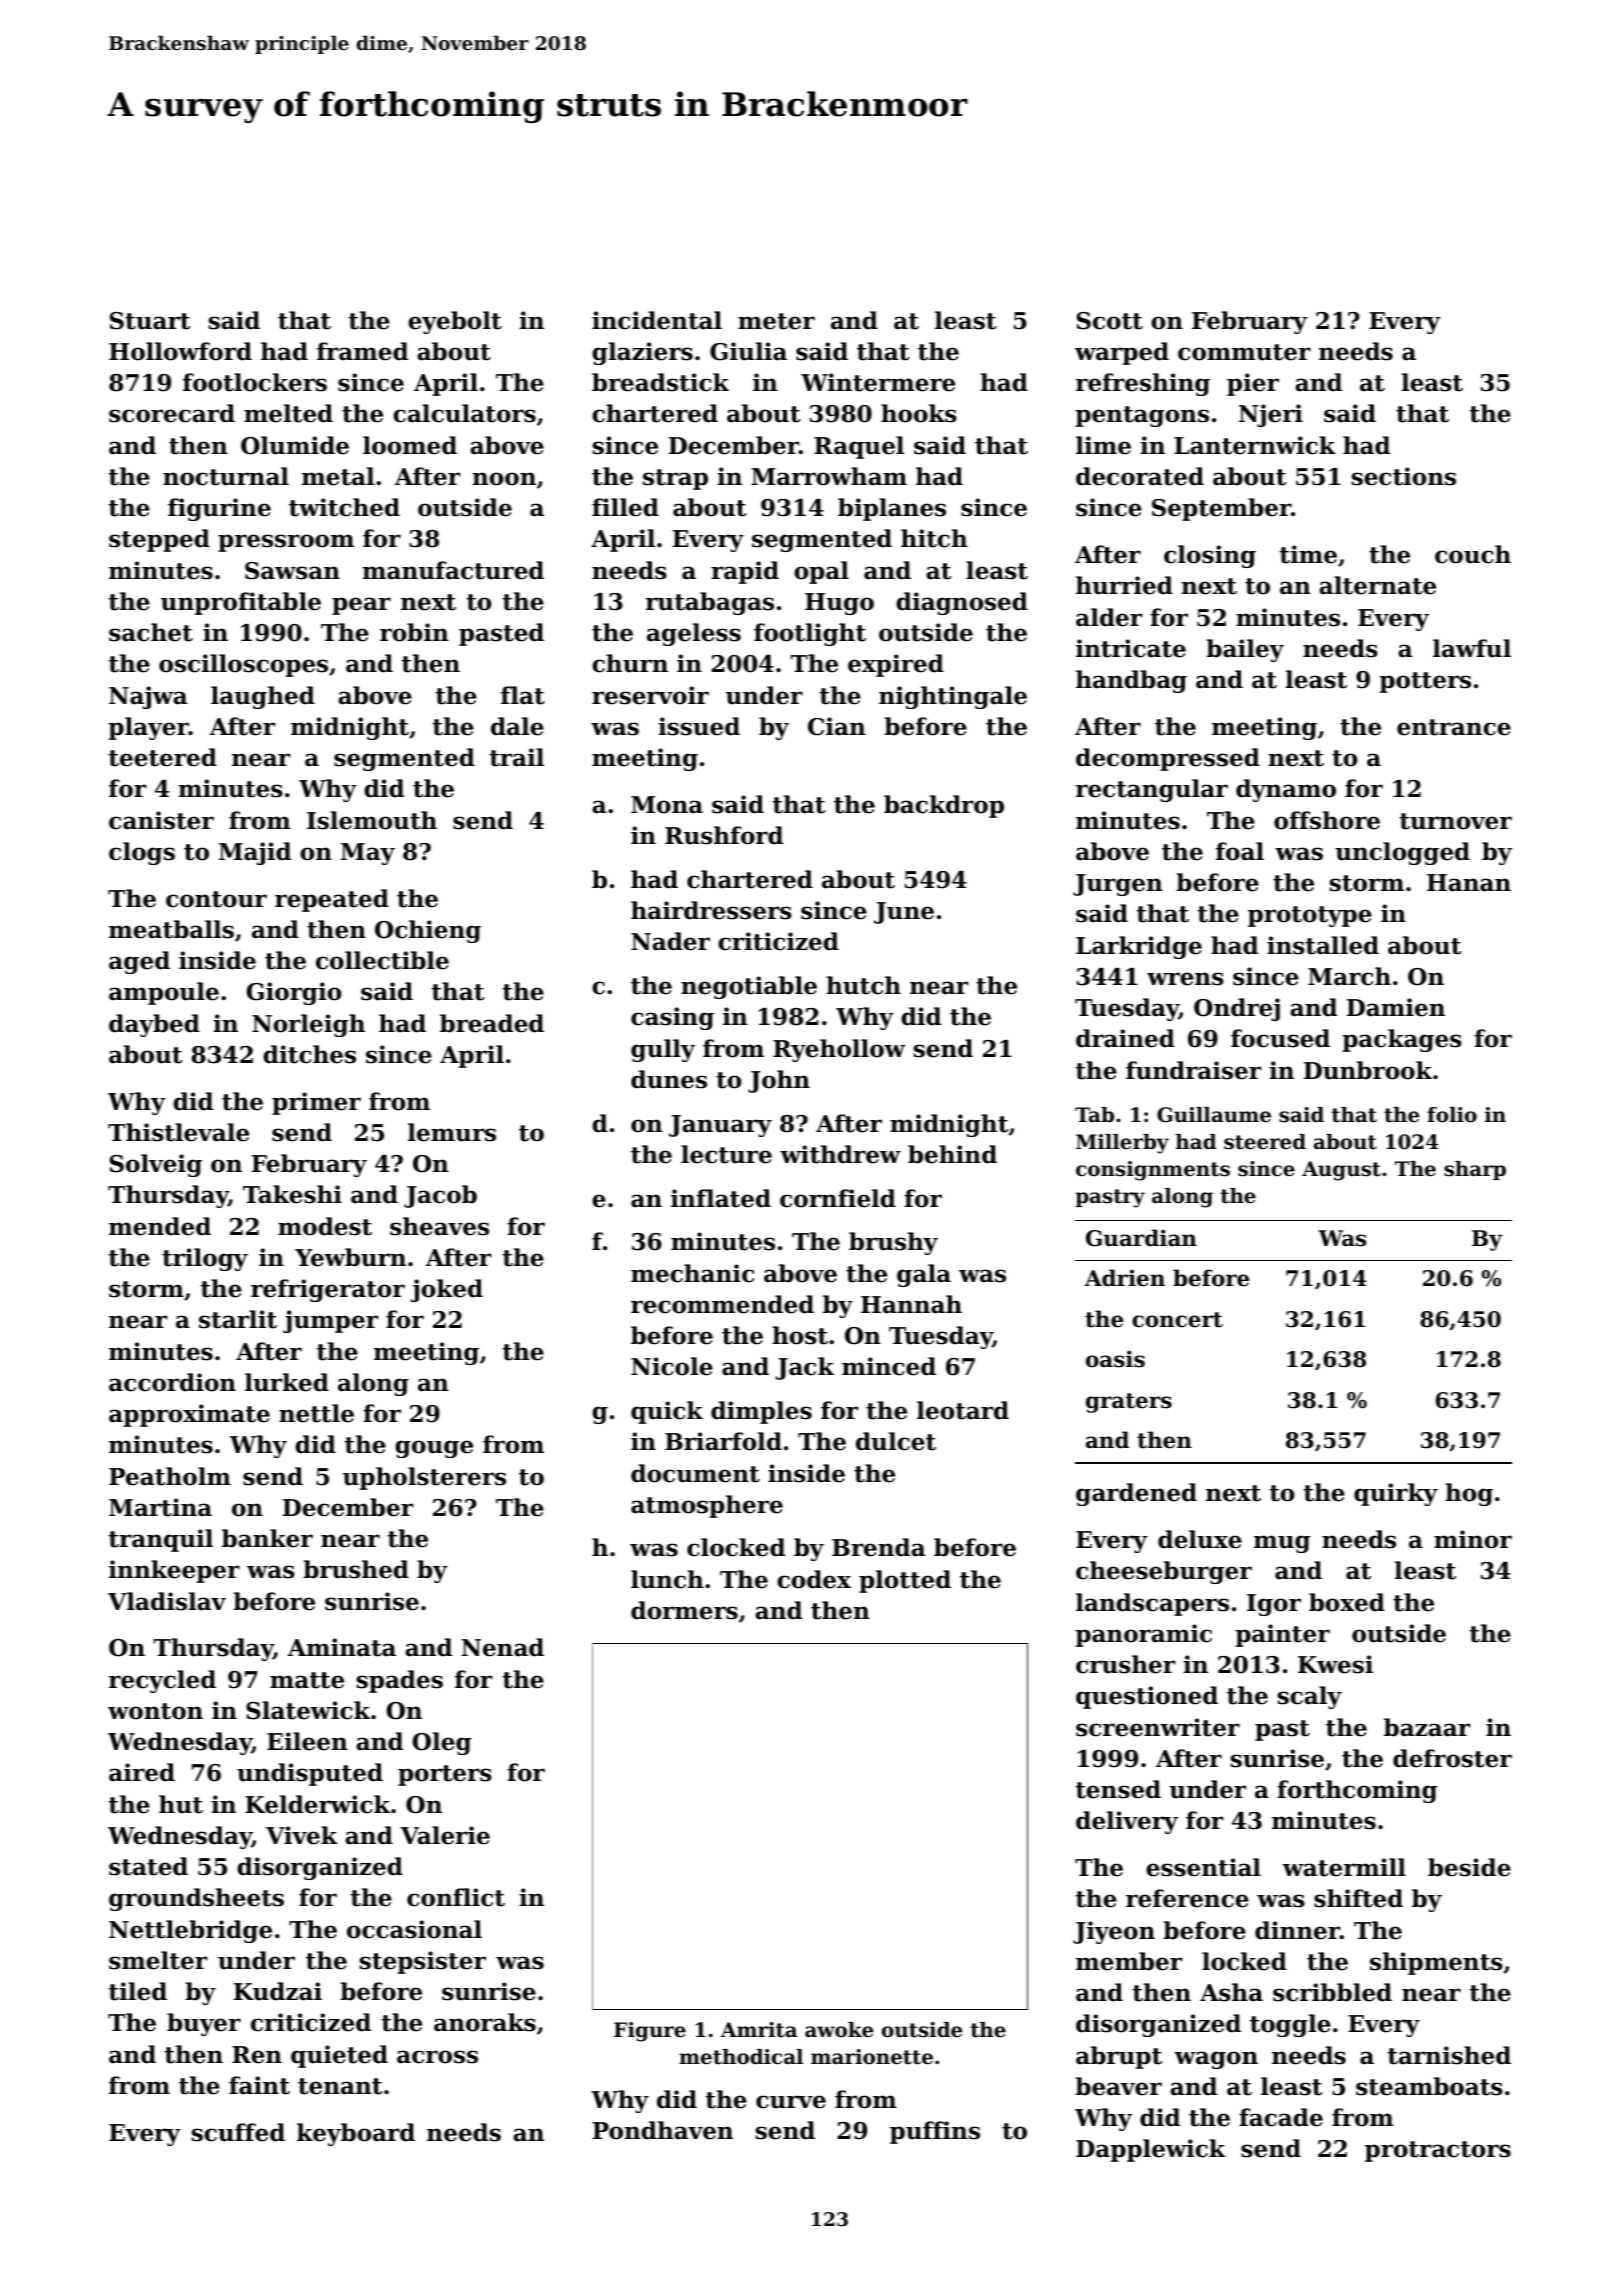 The height and width of the screenshot is (2292, 1620). What do you see at coordinates (1110, 321) in the screenshot?
I see `Scott` at bounding box center [1110, 321].
